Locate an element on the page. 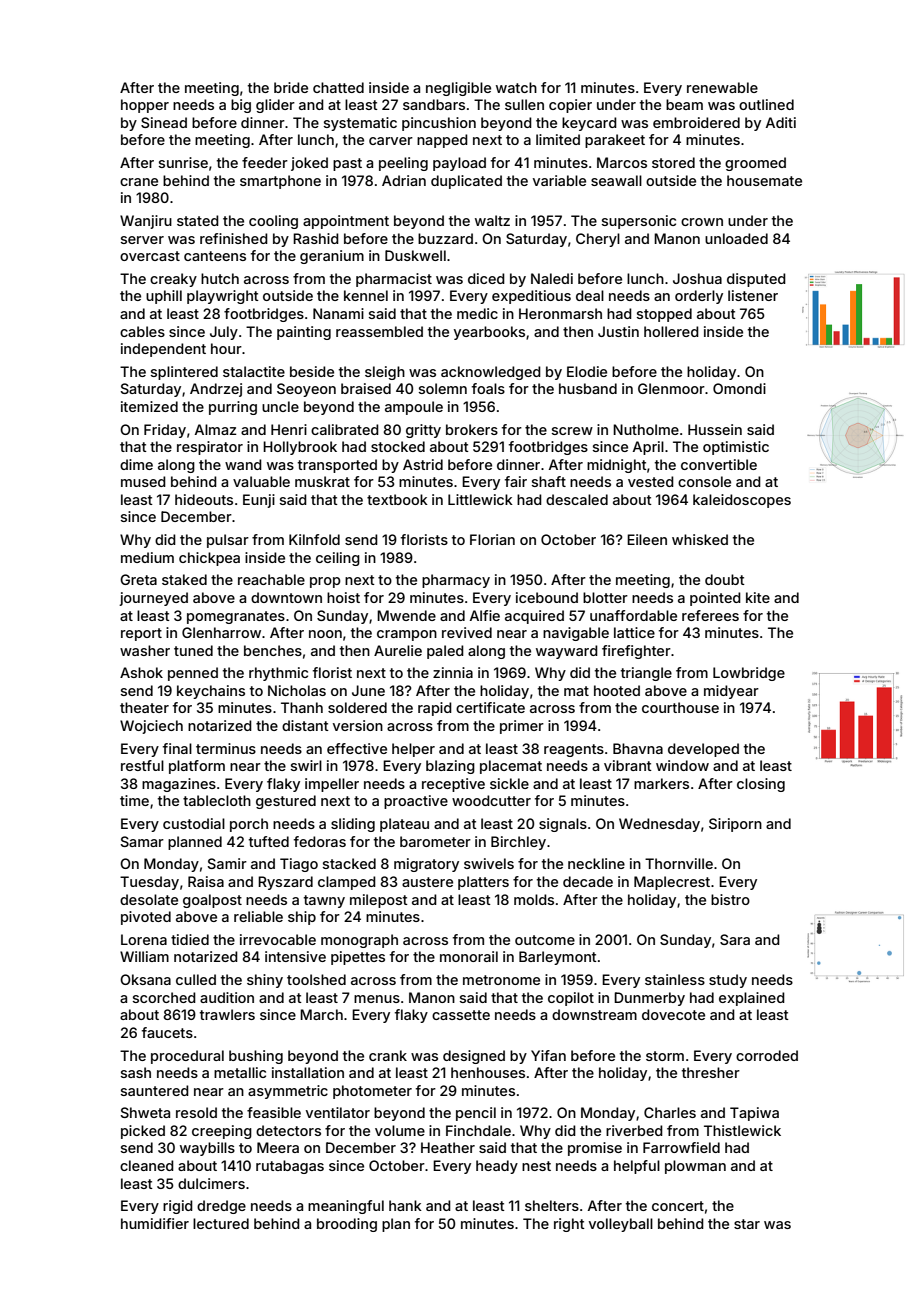 This page has width=924, height=1314. kite is located at coordinates (758, 597).
